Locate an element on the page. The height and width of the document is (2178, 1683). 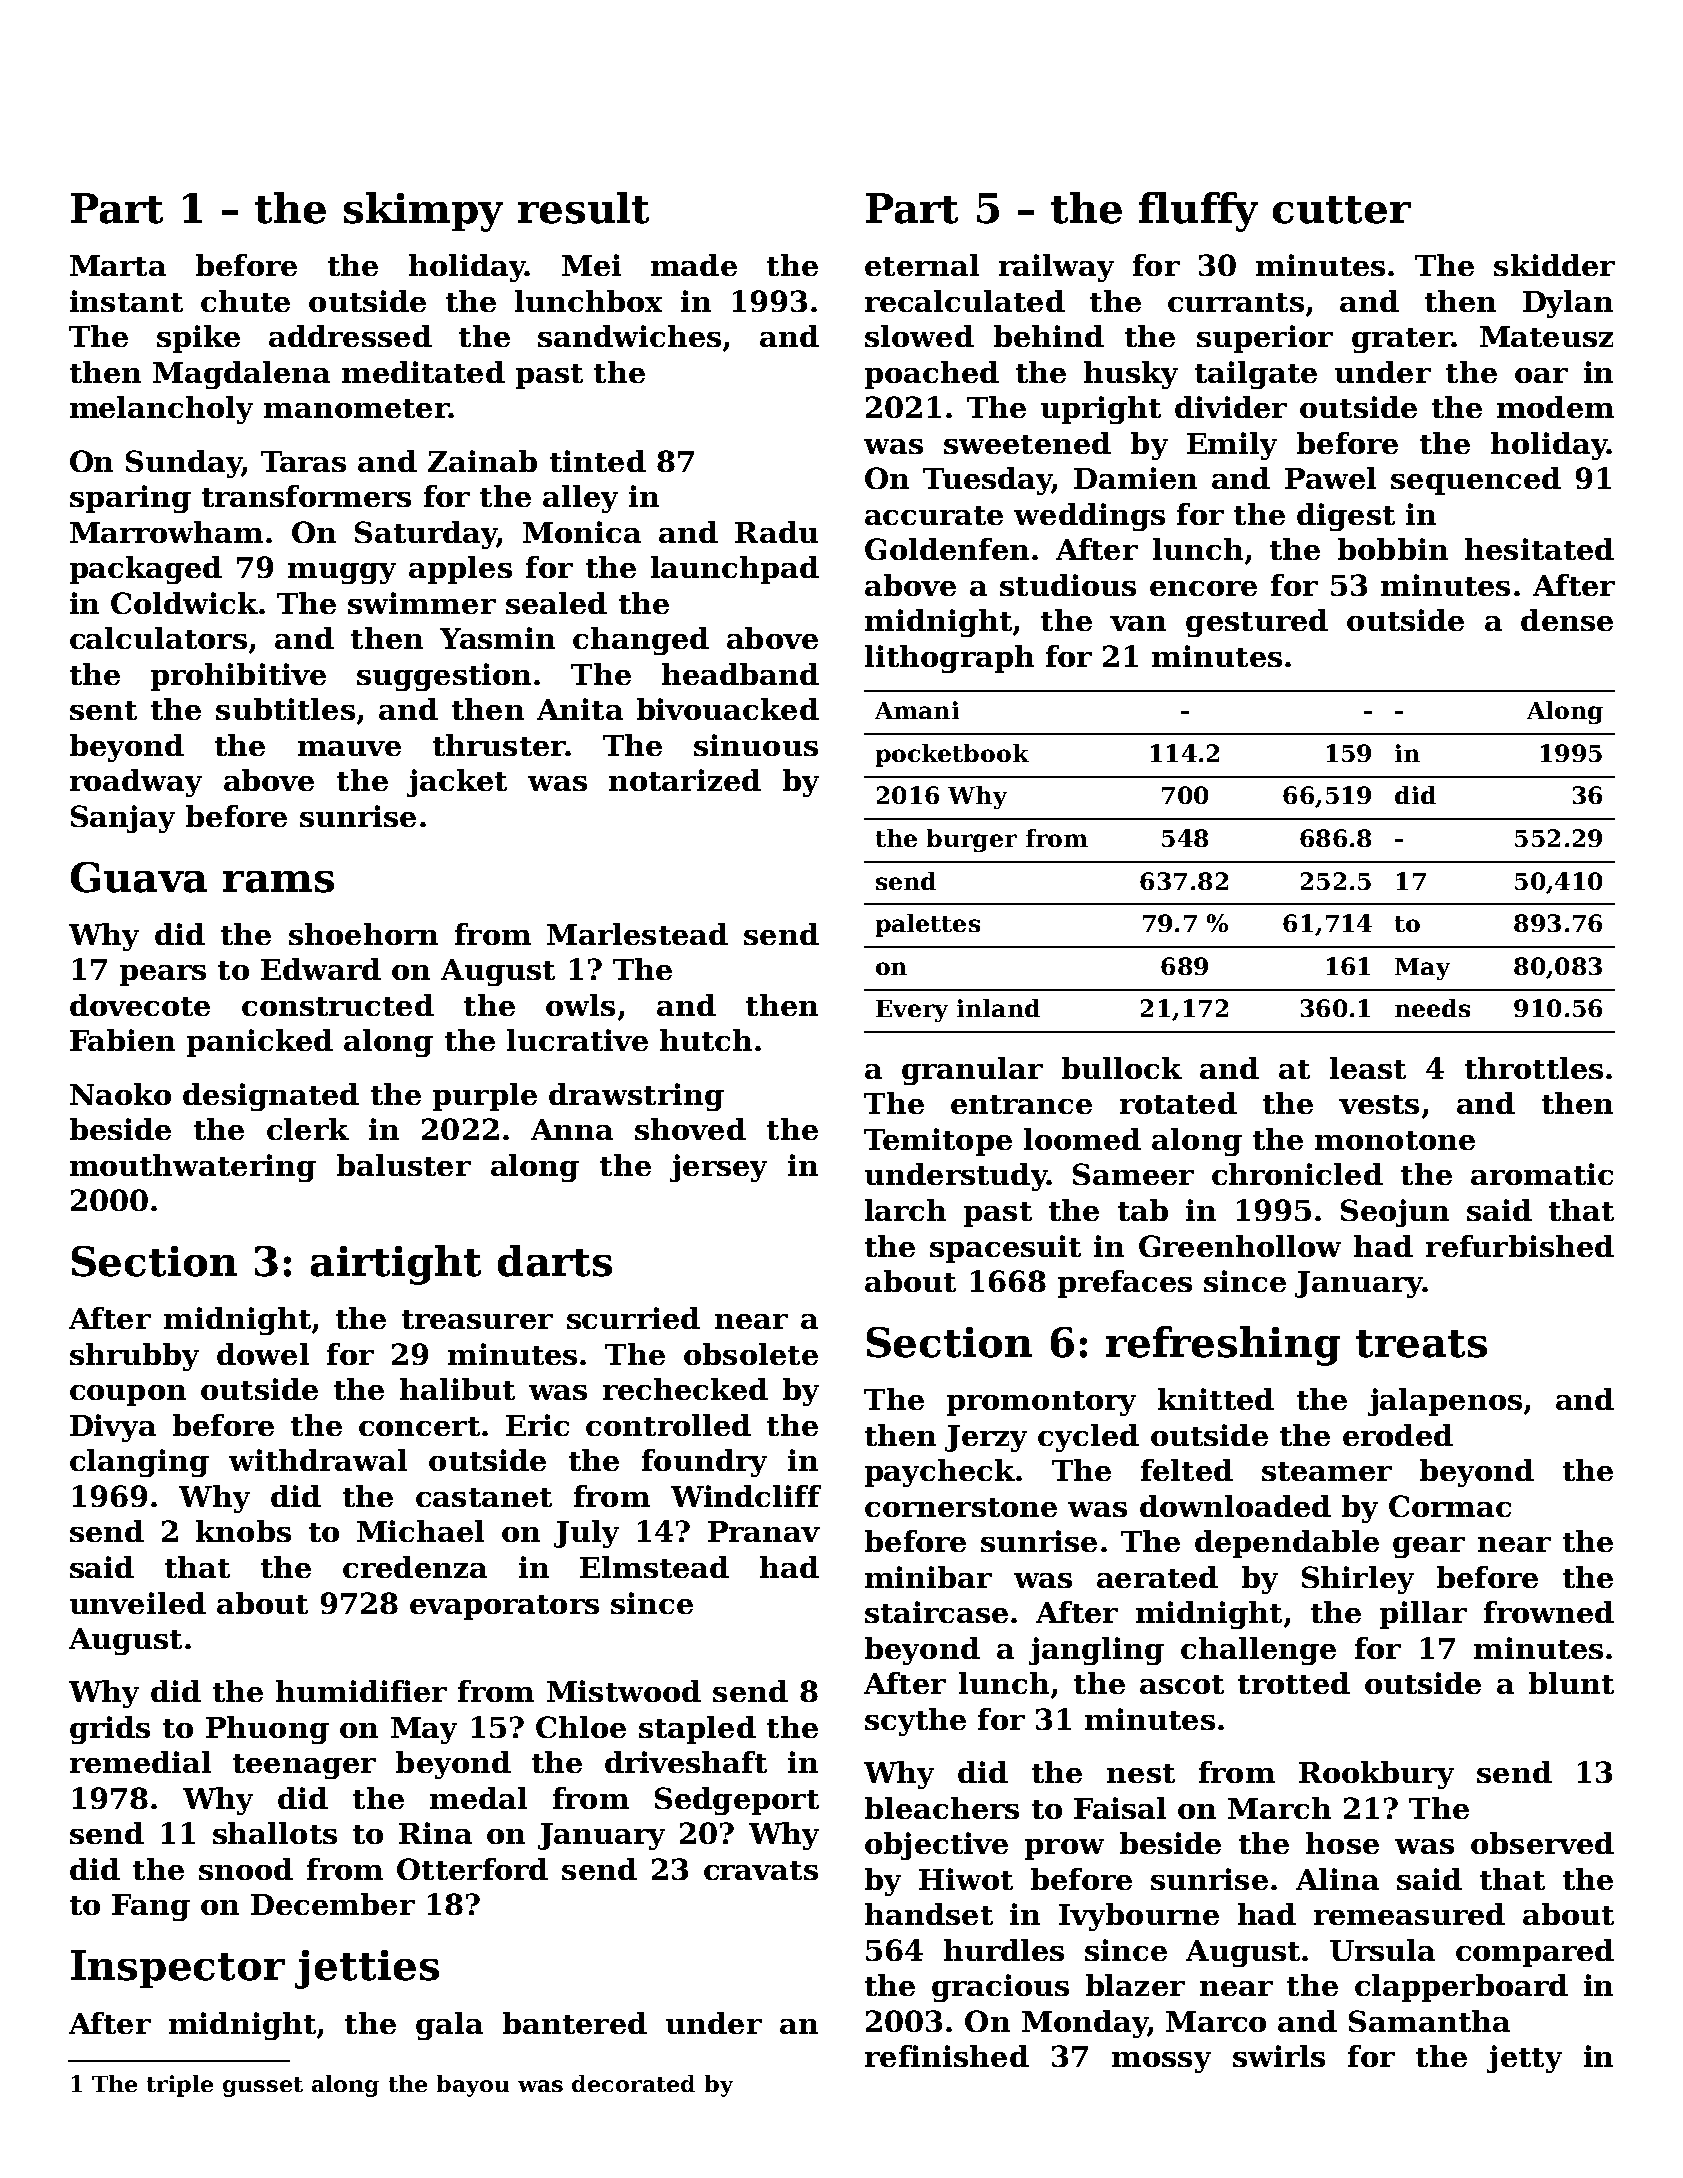
melancholy is located at coordinates (161, 410).
